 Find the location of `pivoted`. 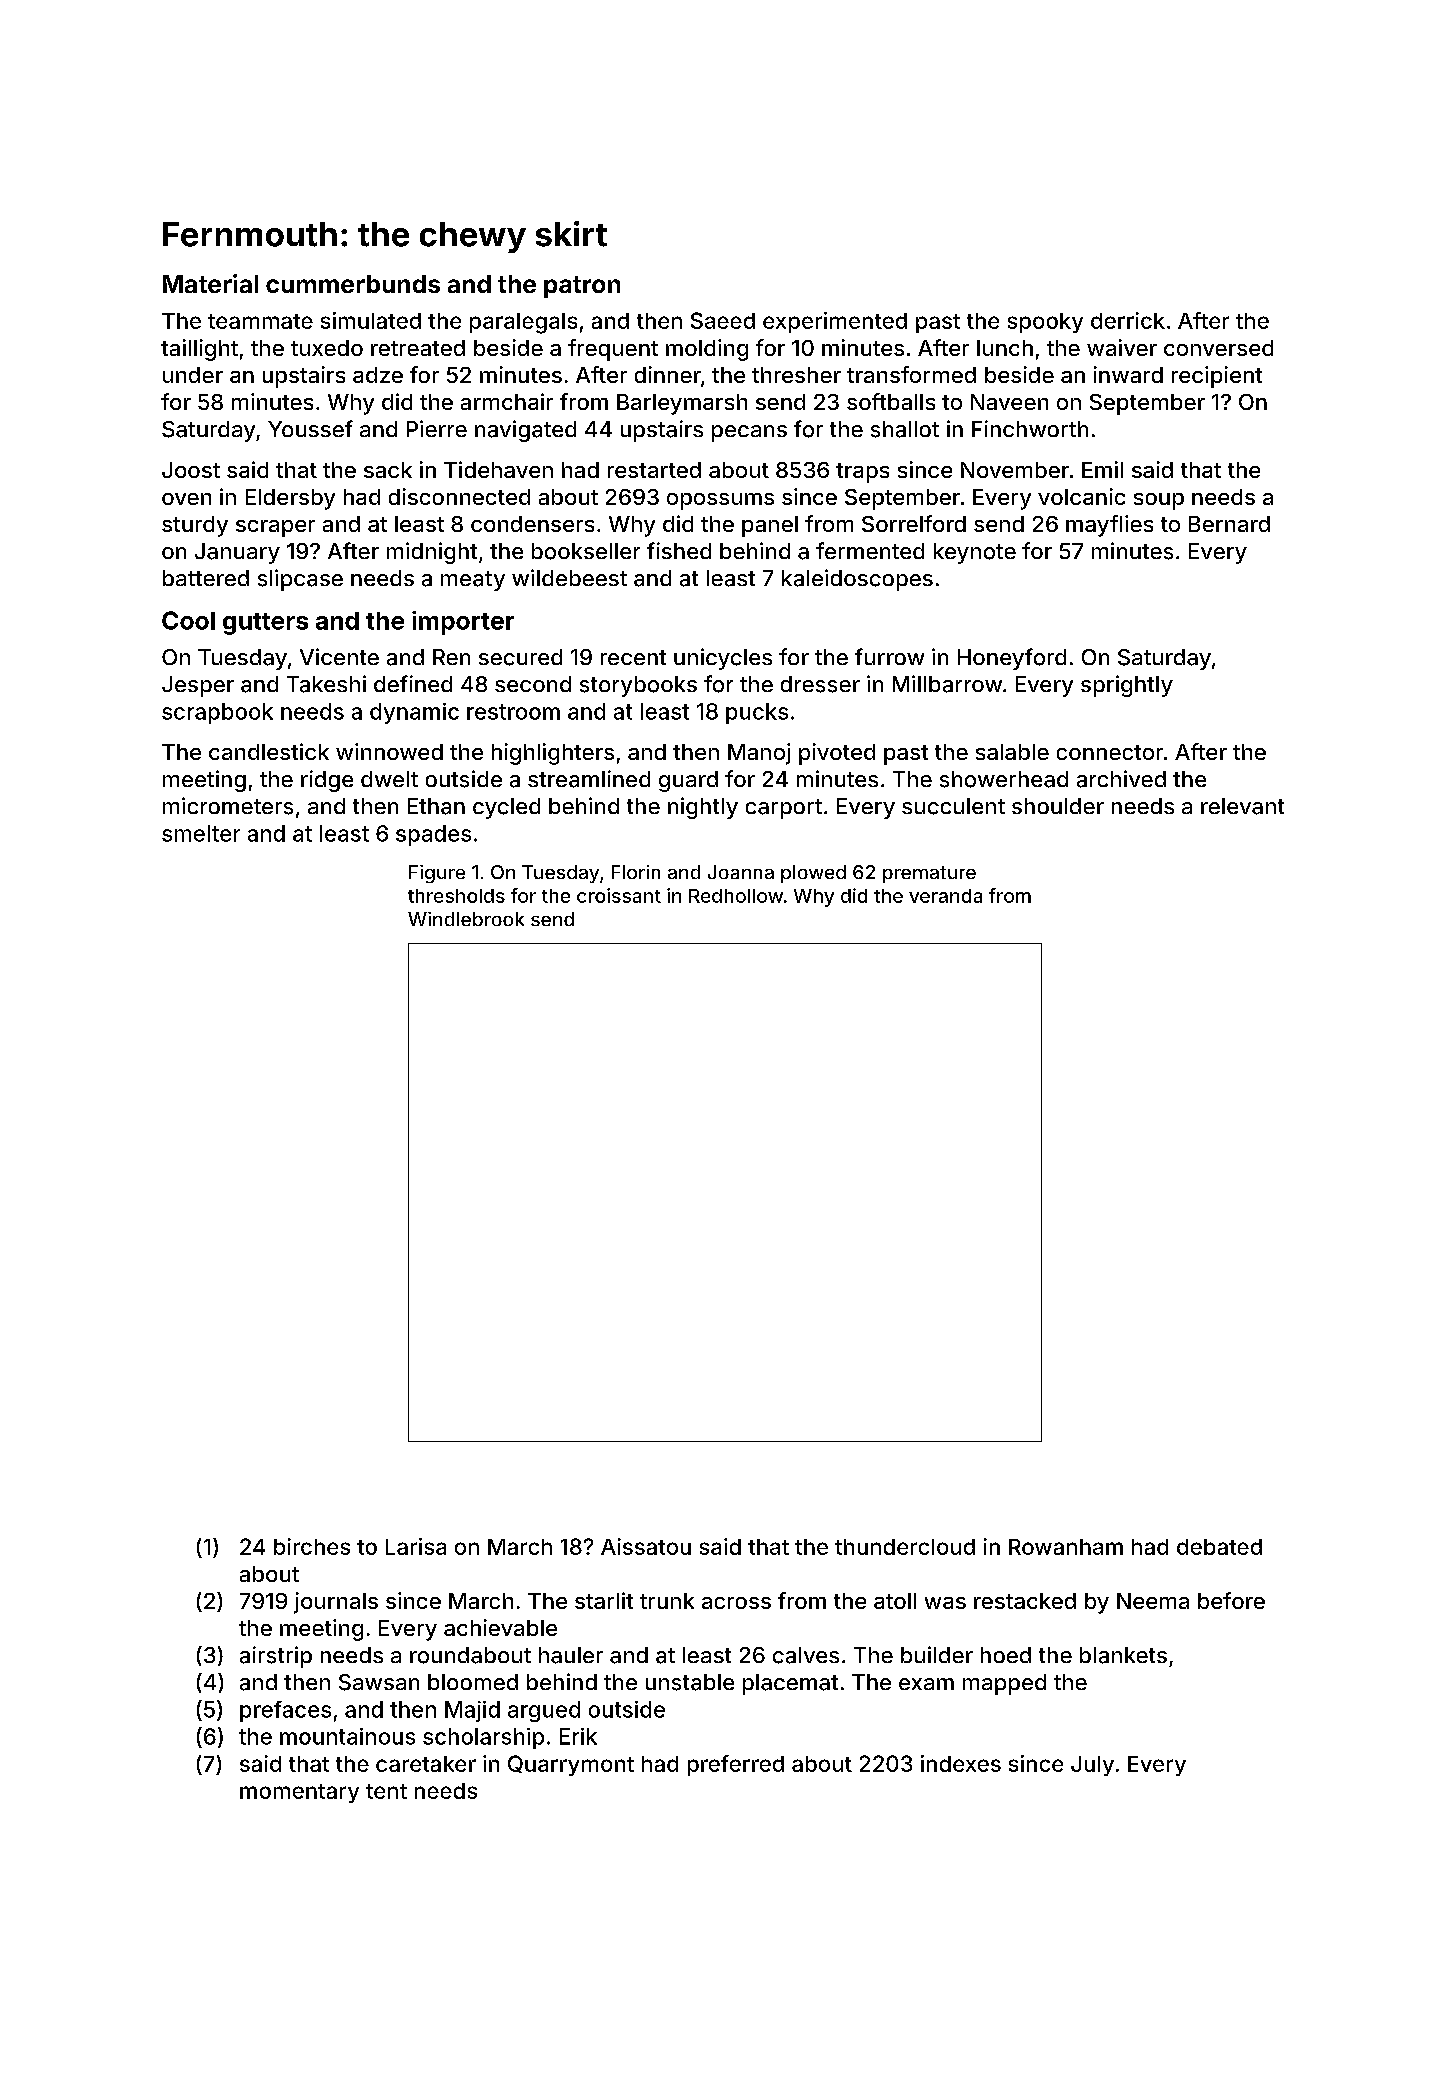

pivoted is located at coordinates (837, 754).
